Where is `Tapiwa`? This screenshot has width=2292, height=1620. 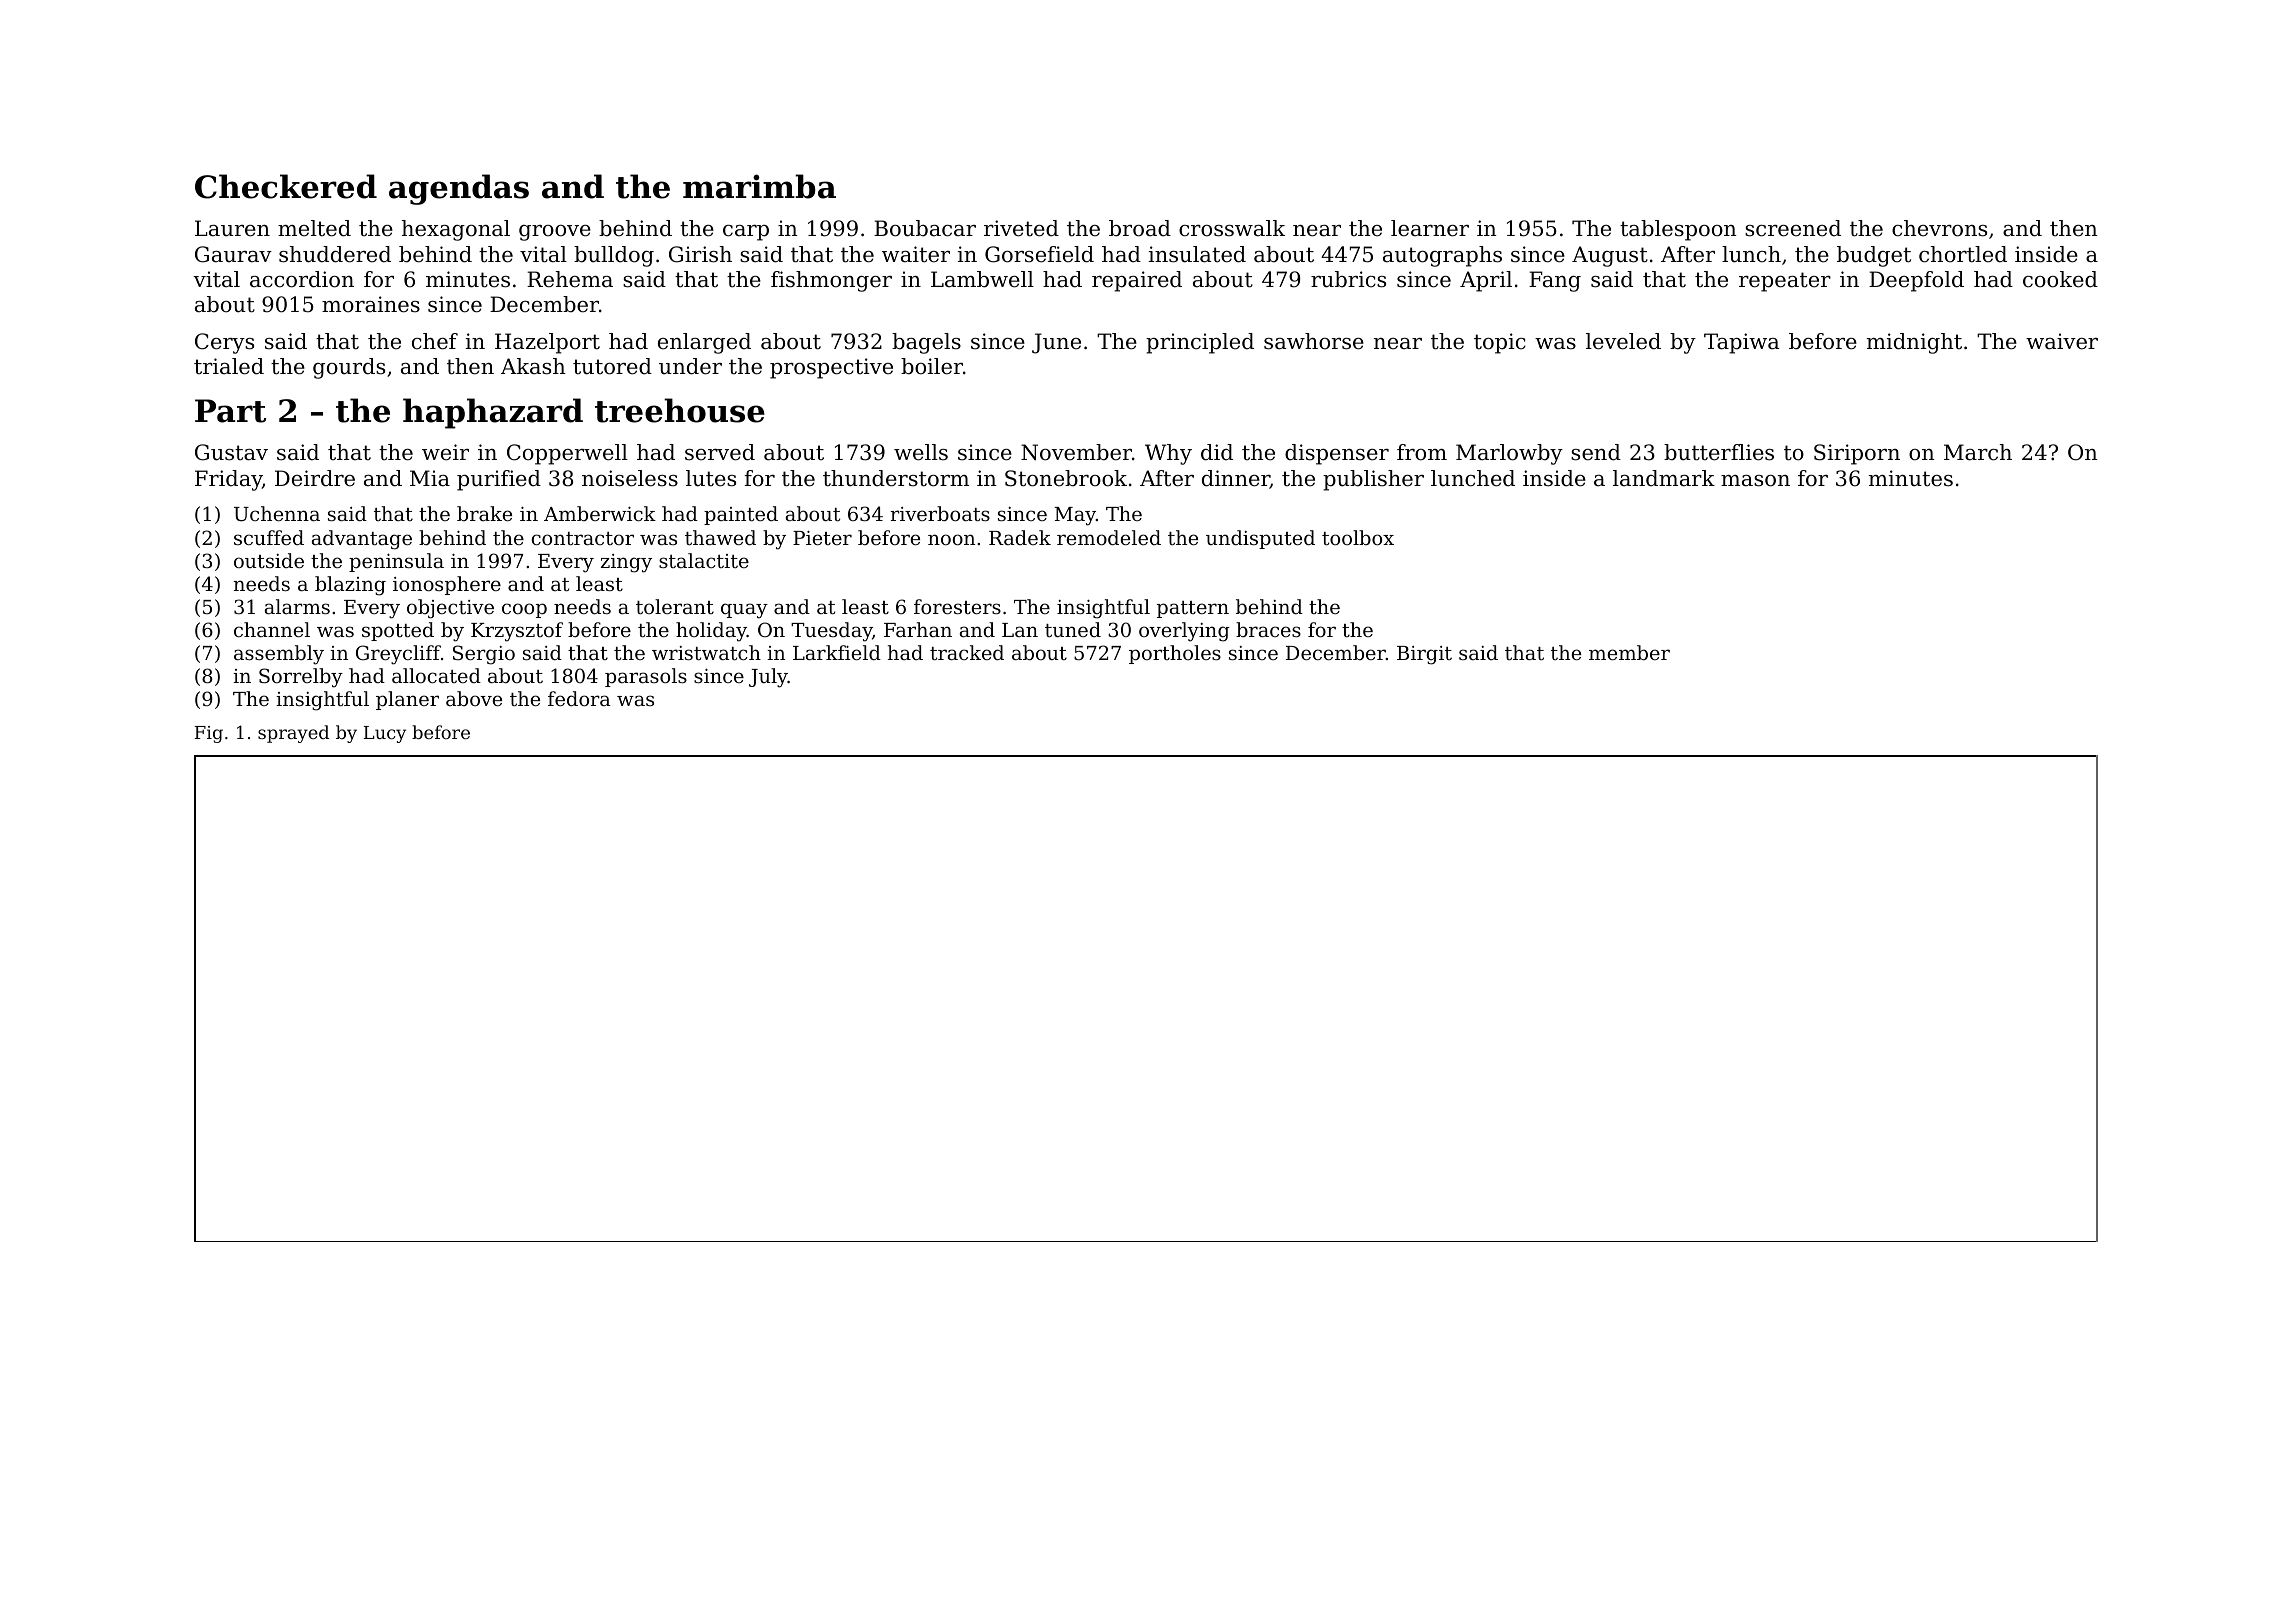
Tapiwa is located at coordinates (1741, 343).
